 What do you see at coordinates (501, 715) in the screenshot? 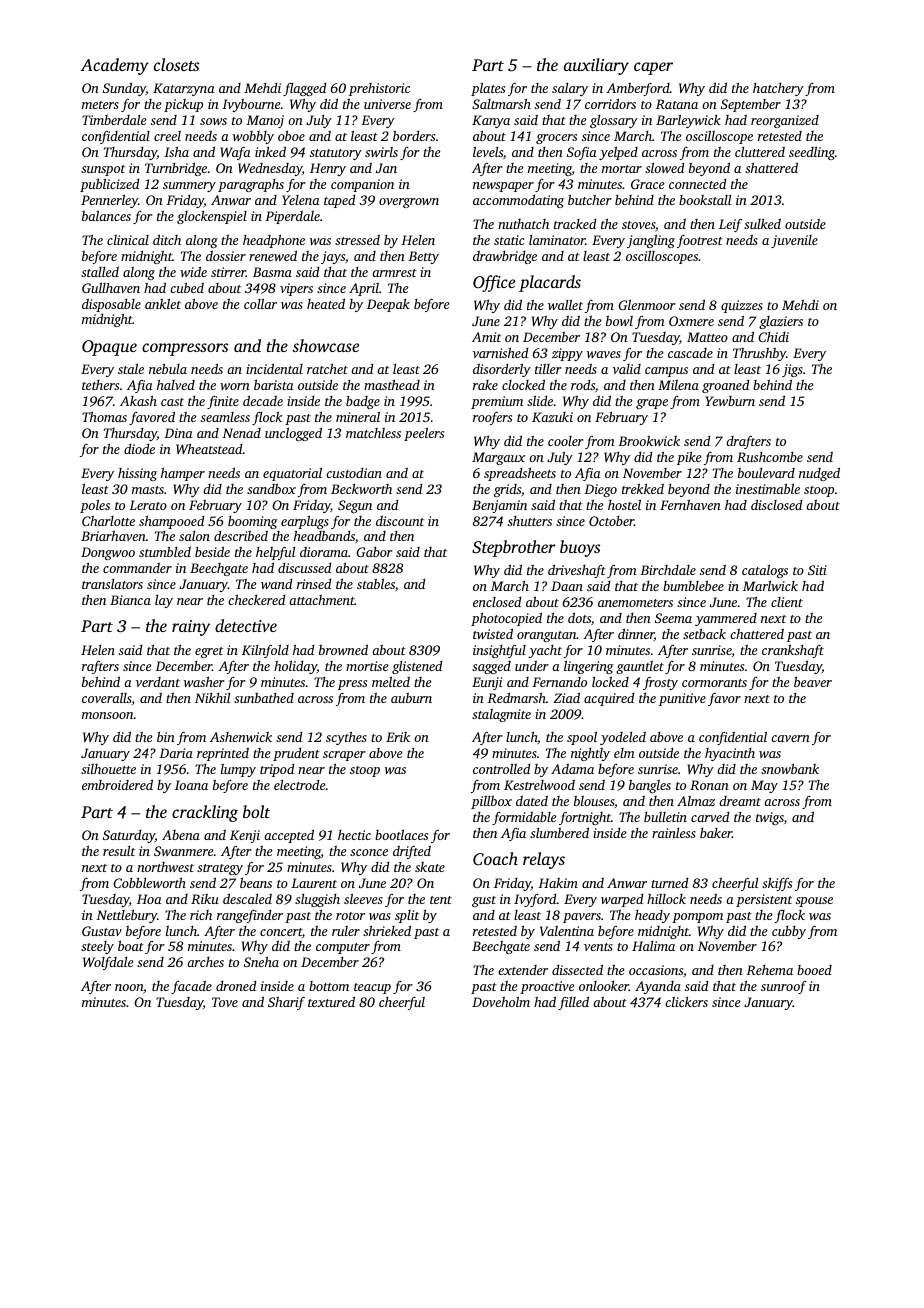
I see `stalagmite` at bounding box center [501, 715].
